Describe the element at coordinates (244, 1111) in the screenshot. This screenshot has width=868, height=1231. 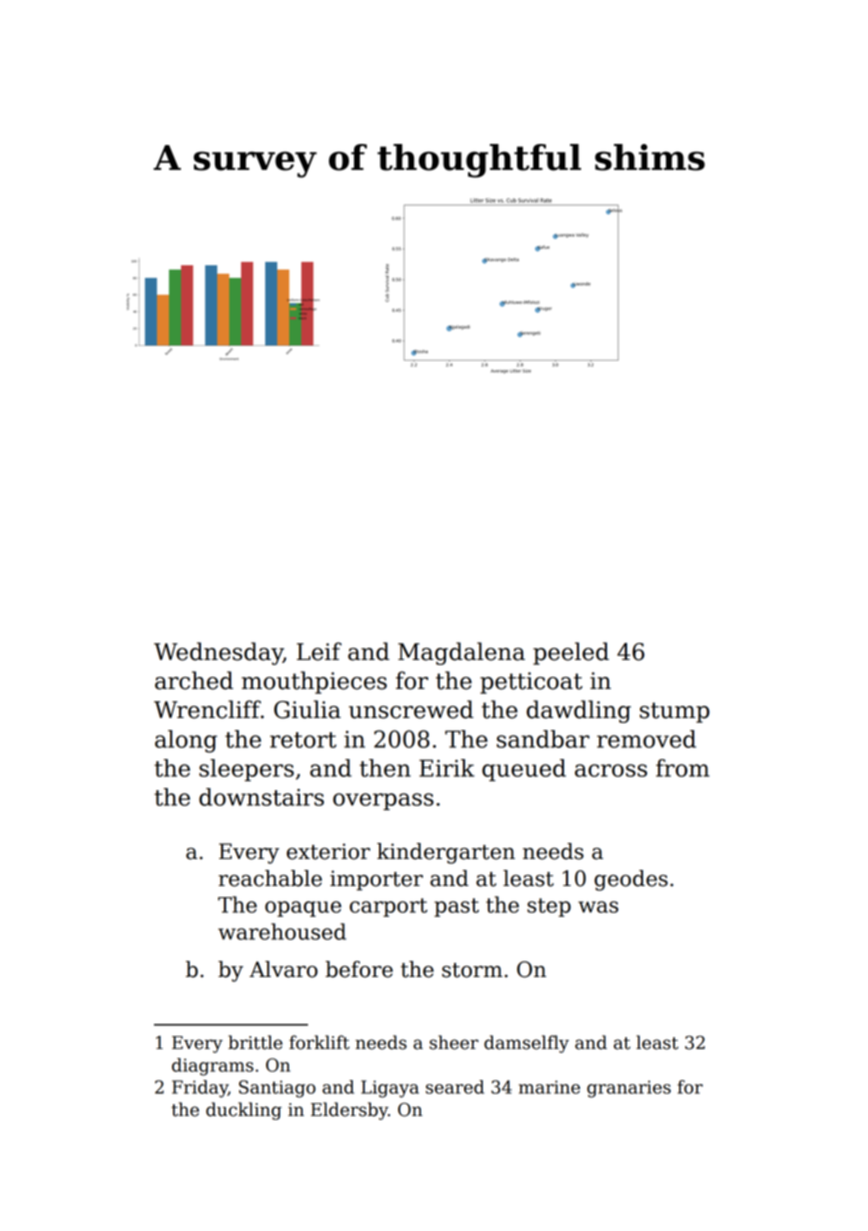
I see `duckling` at that location.
